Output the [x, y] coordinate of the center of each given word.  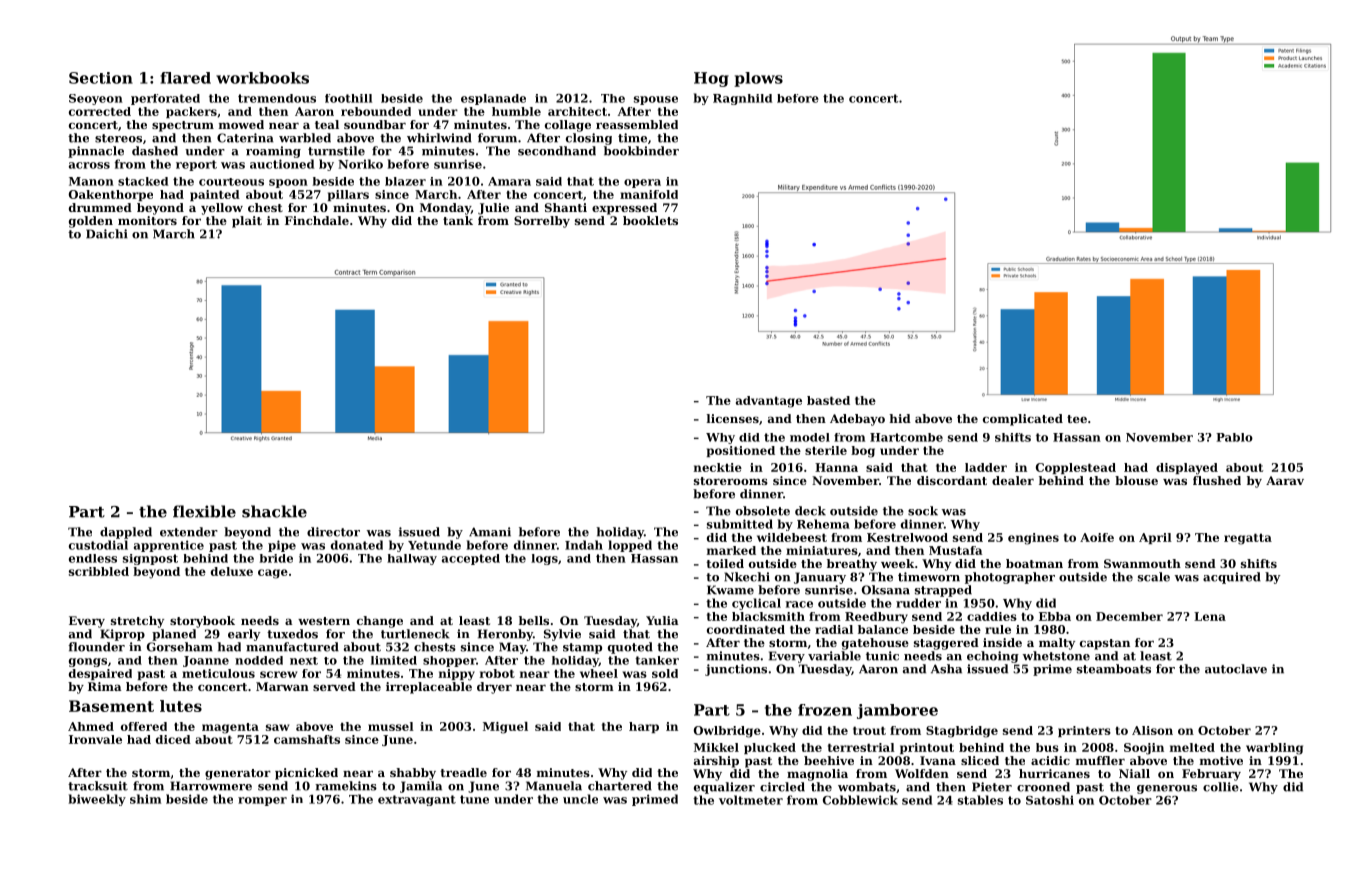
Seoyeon [96, 99]
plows [758, 79]
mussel [391, 726]
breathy [852, 565]
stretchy [137, 622]
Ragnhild [742, 99]
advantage [769, 402]
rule [998, 629]
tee [1077, 419]
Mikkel [716, 747]
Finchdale [317, 220]
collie [1221, 787]
